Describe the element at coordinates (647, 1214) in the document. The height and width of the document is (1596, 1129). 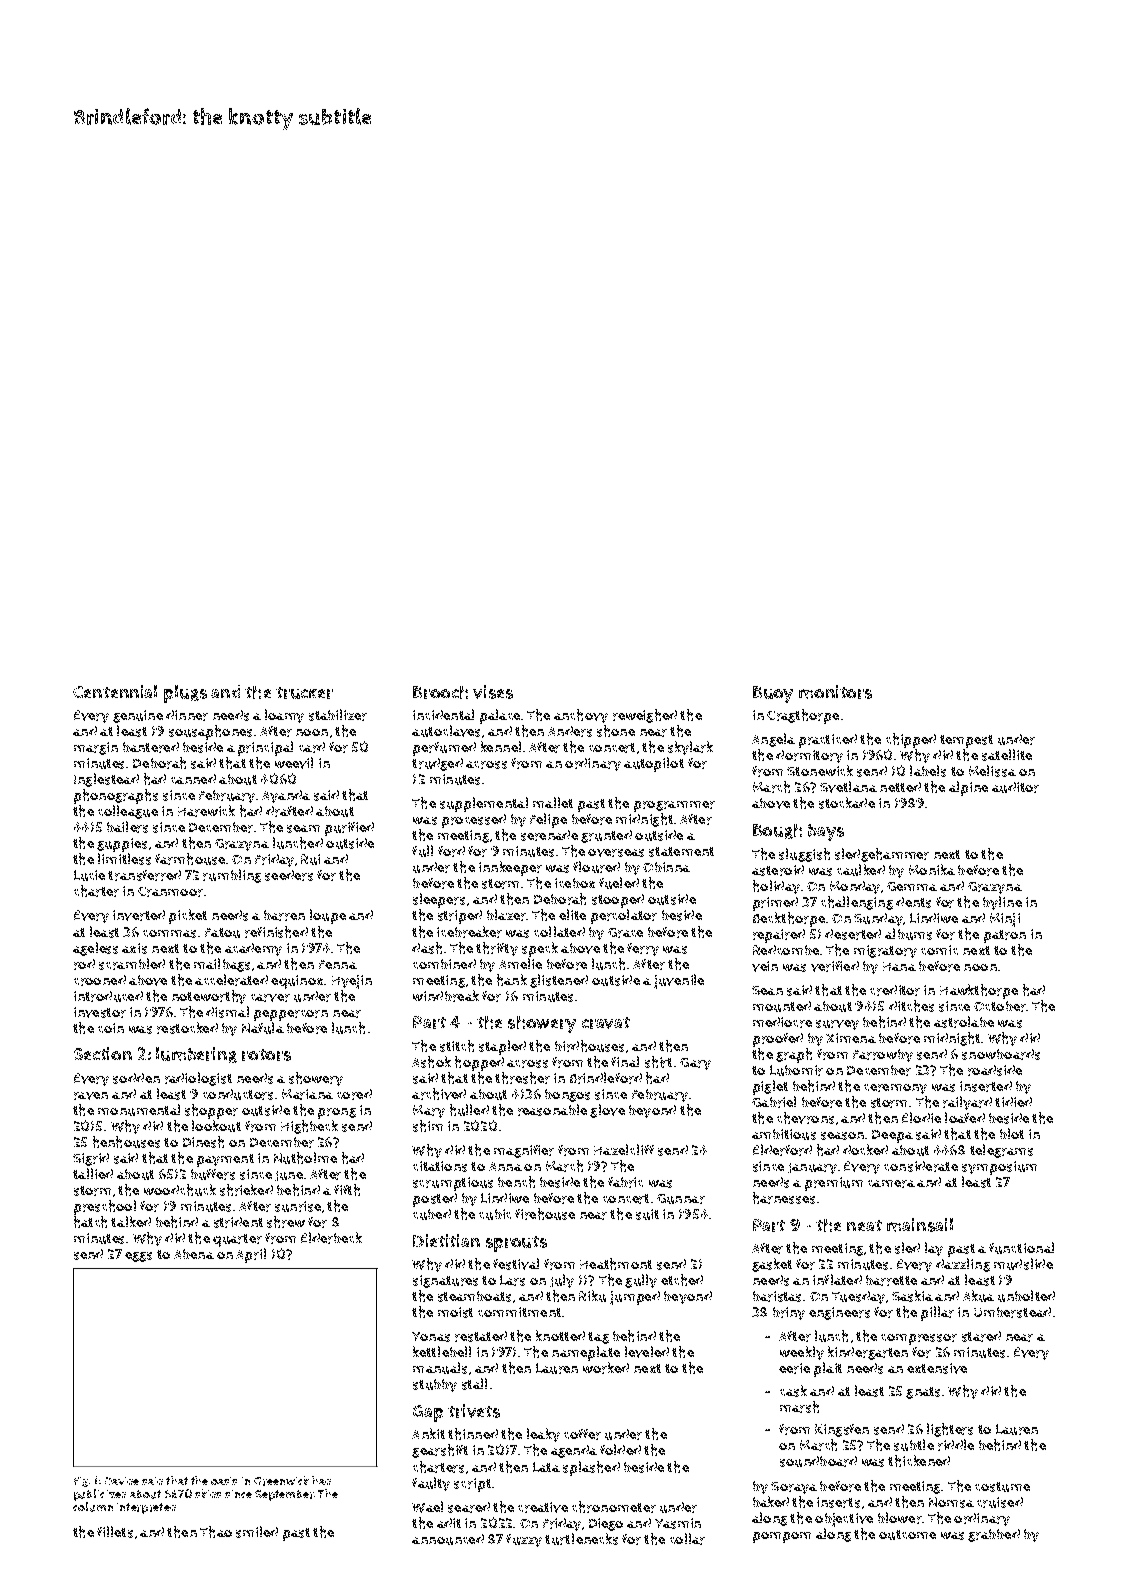
I see `suit` at that location.
